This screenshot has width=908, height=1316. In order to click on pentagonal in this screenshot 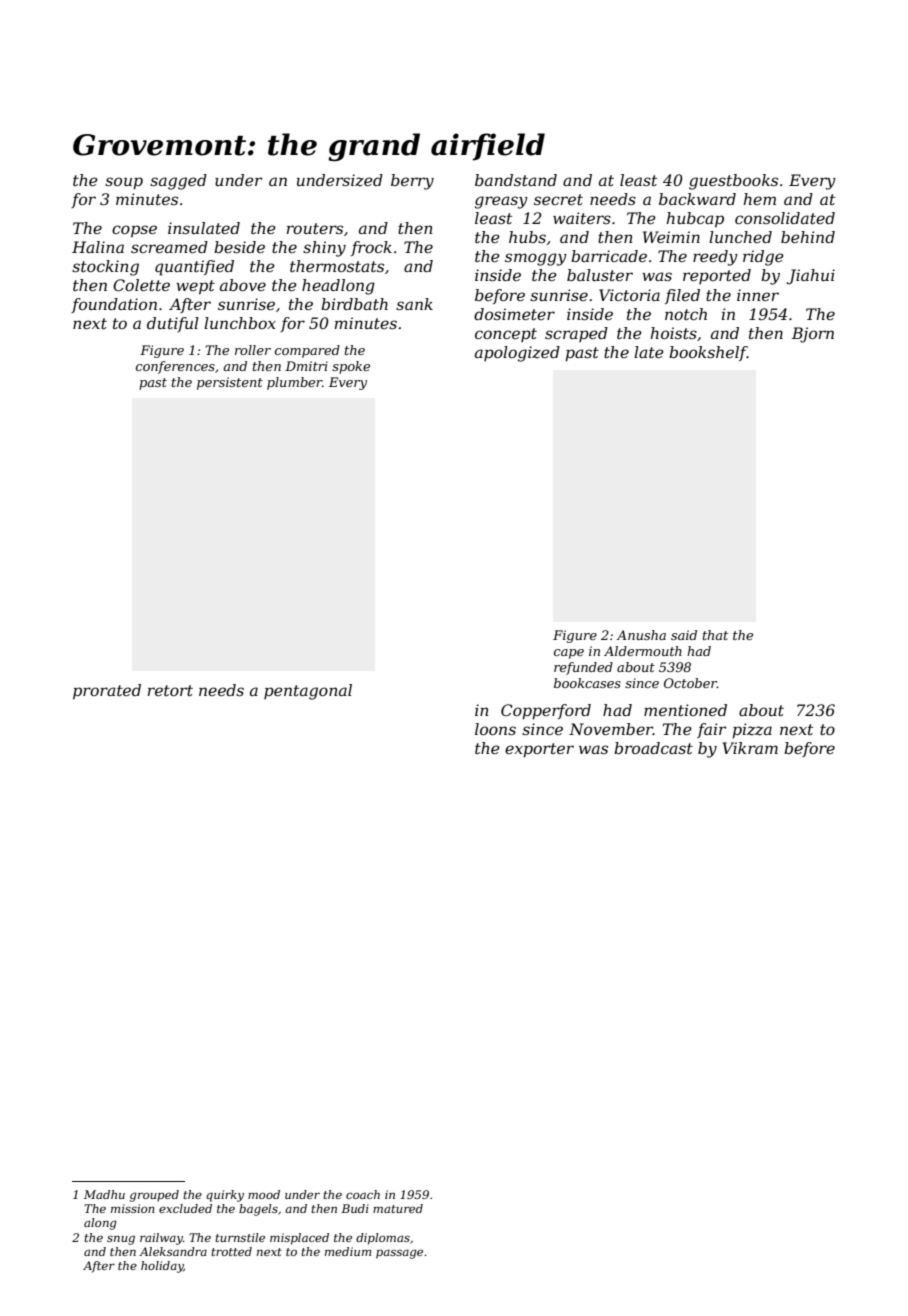, I will do `click(308, 692)`.
